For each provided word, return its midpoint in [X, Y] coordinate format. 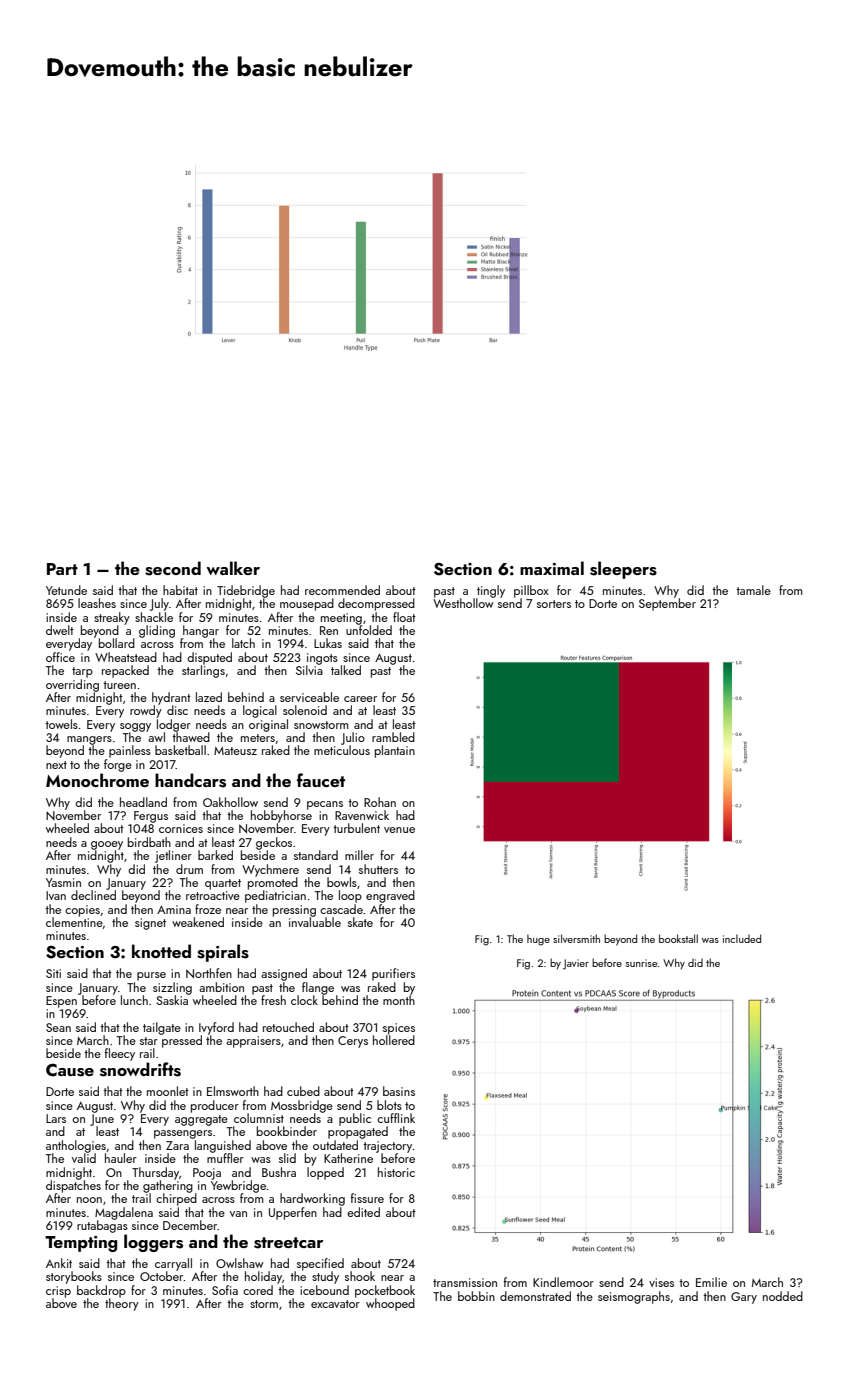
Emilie [711, 1282]
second [173, 568]
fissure [367, 1198]
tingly [491, 591]
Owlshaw [240, 1263]
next [56, 765]
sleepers [623, 570]
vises [661, 1282]
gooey [107, 845]
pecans [325, 805]
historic [396, 1172]
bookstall [678, 938]
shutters [378, 869]
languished [223, 1146]
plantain [395, 751]
